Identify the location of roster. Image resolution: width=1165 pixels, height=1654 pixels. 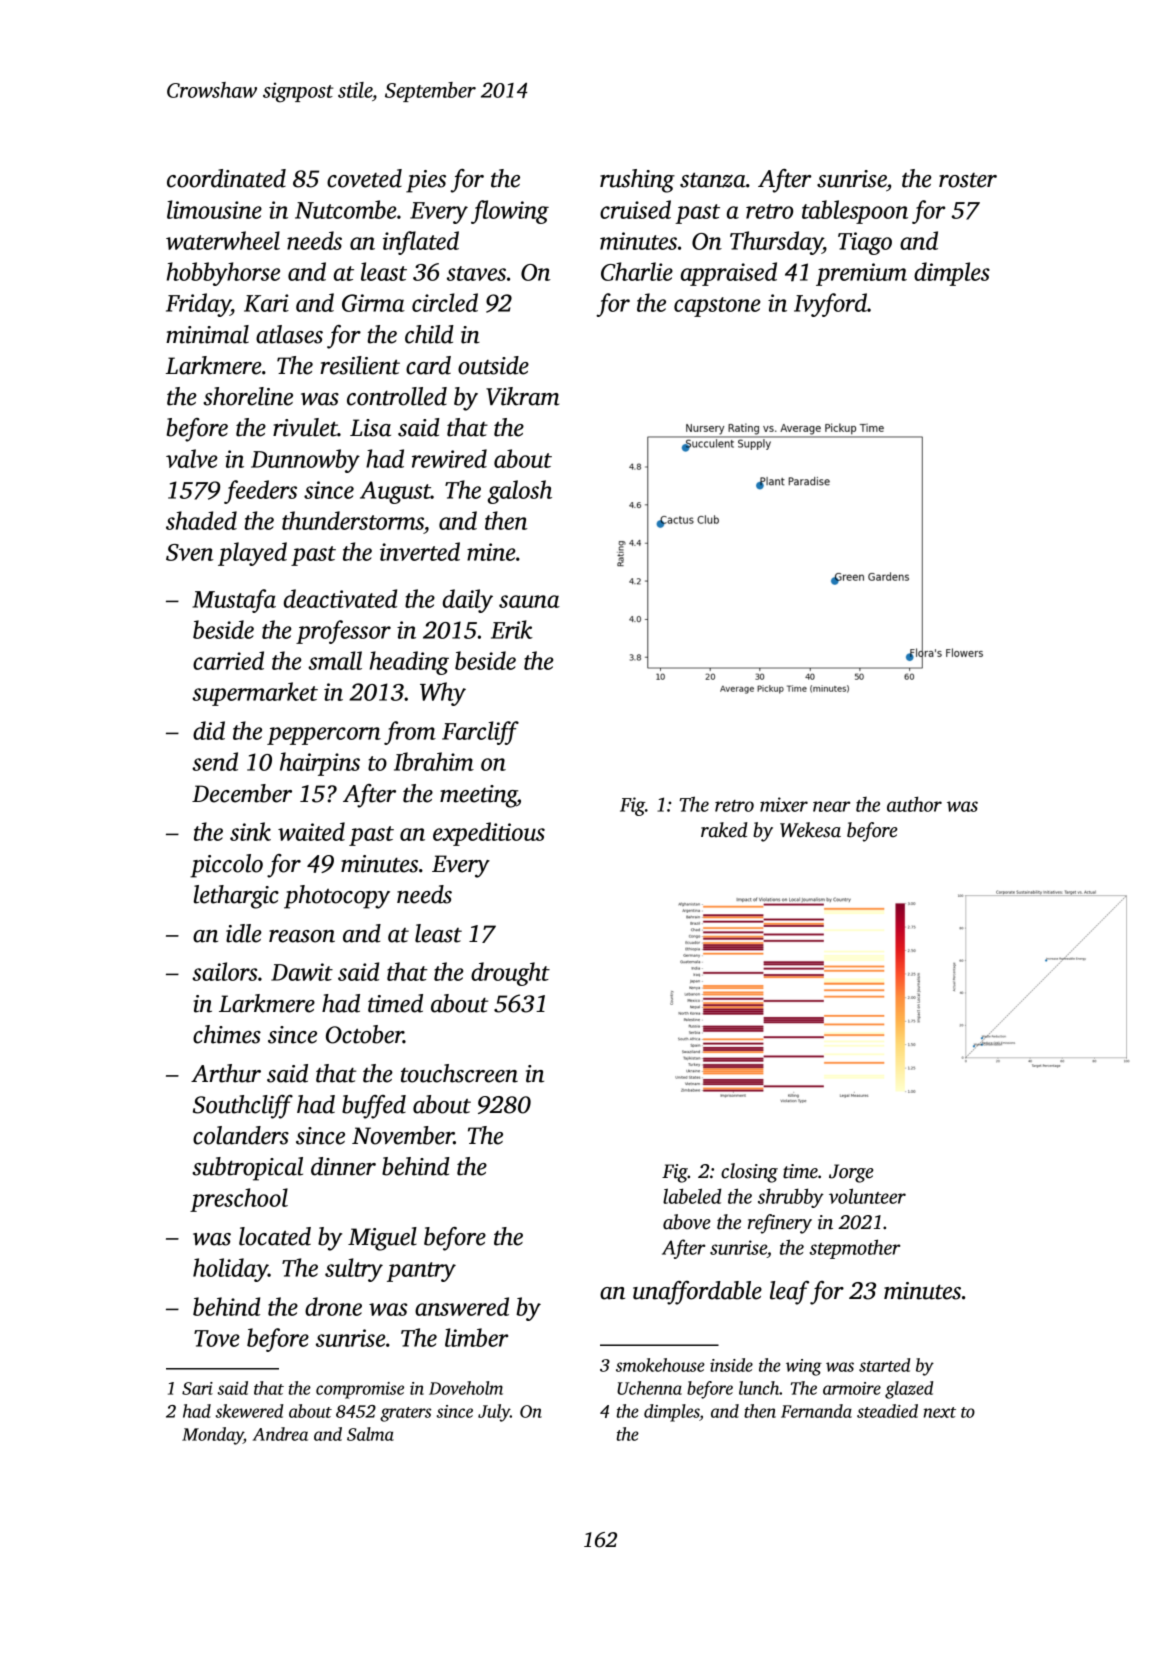
(968, 180).
